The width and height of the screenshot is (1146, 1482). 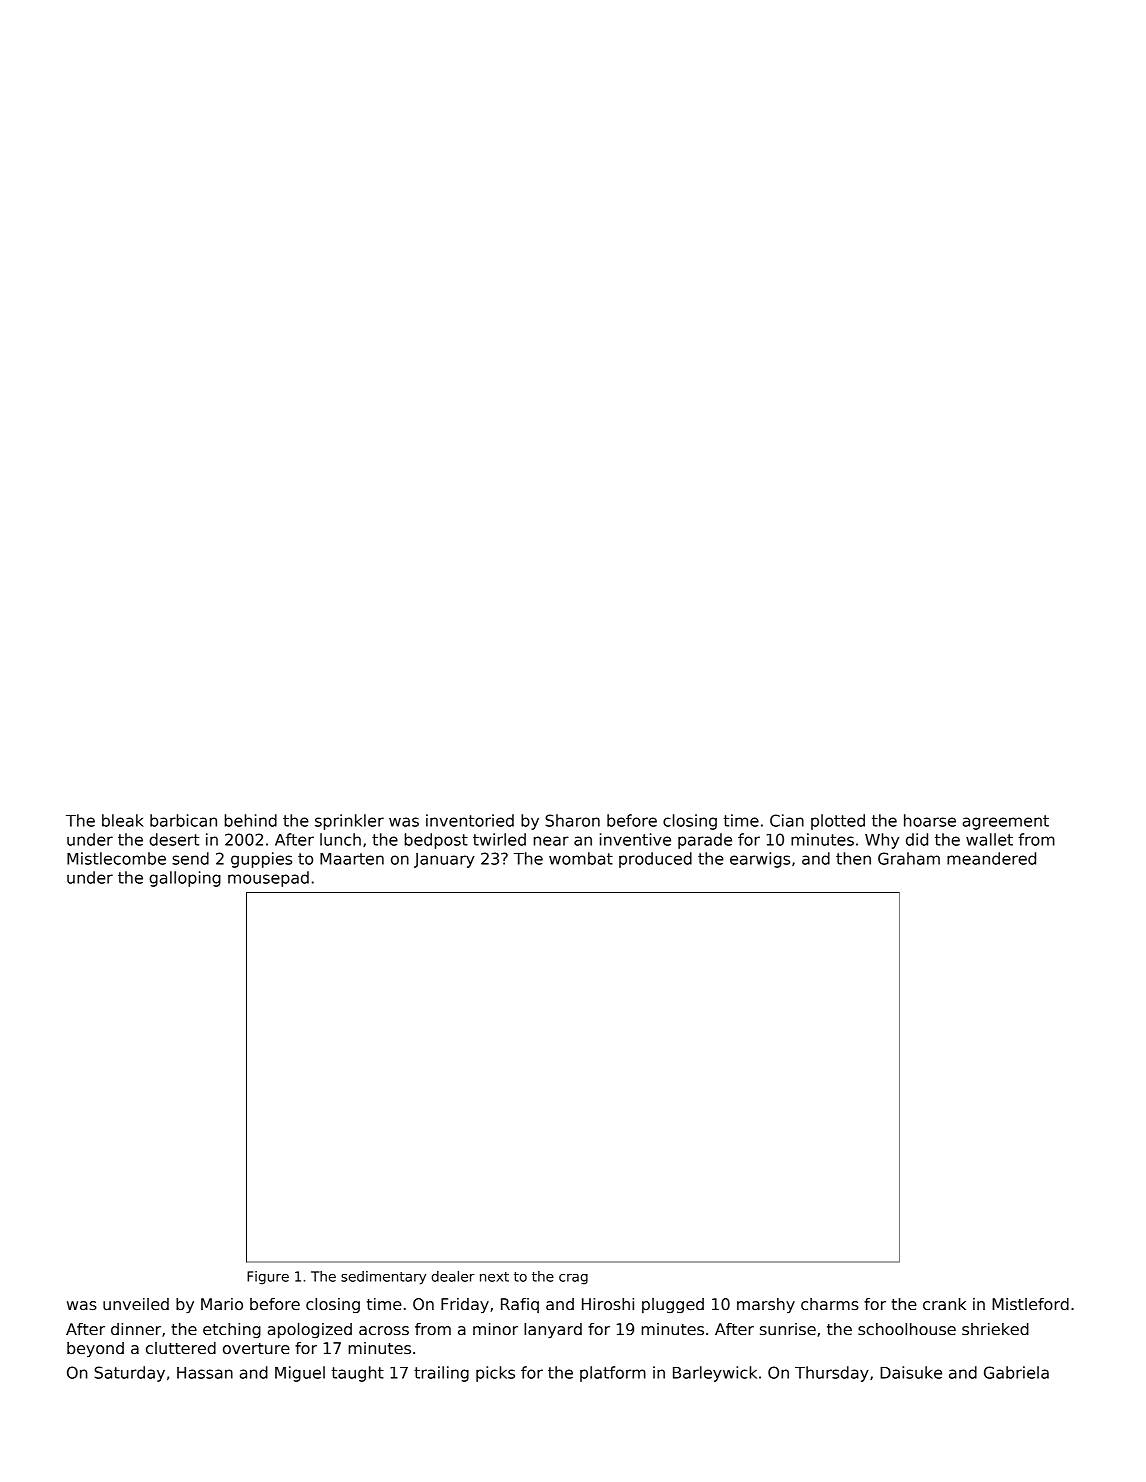 What do you see at coordinates (268, 879) in the screenshot?
I see `mousepad` at bounding box center [268, 879].
